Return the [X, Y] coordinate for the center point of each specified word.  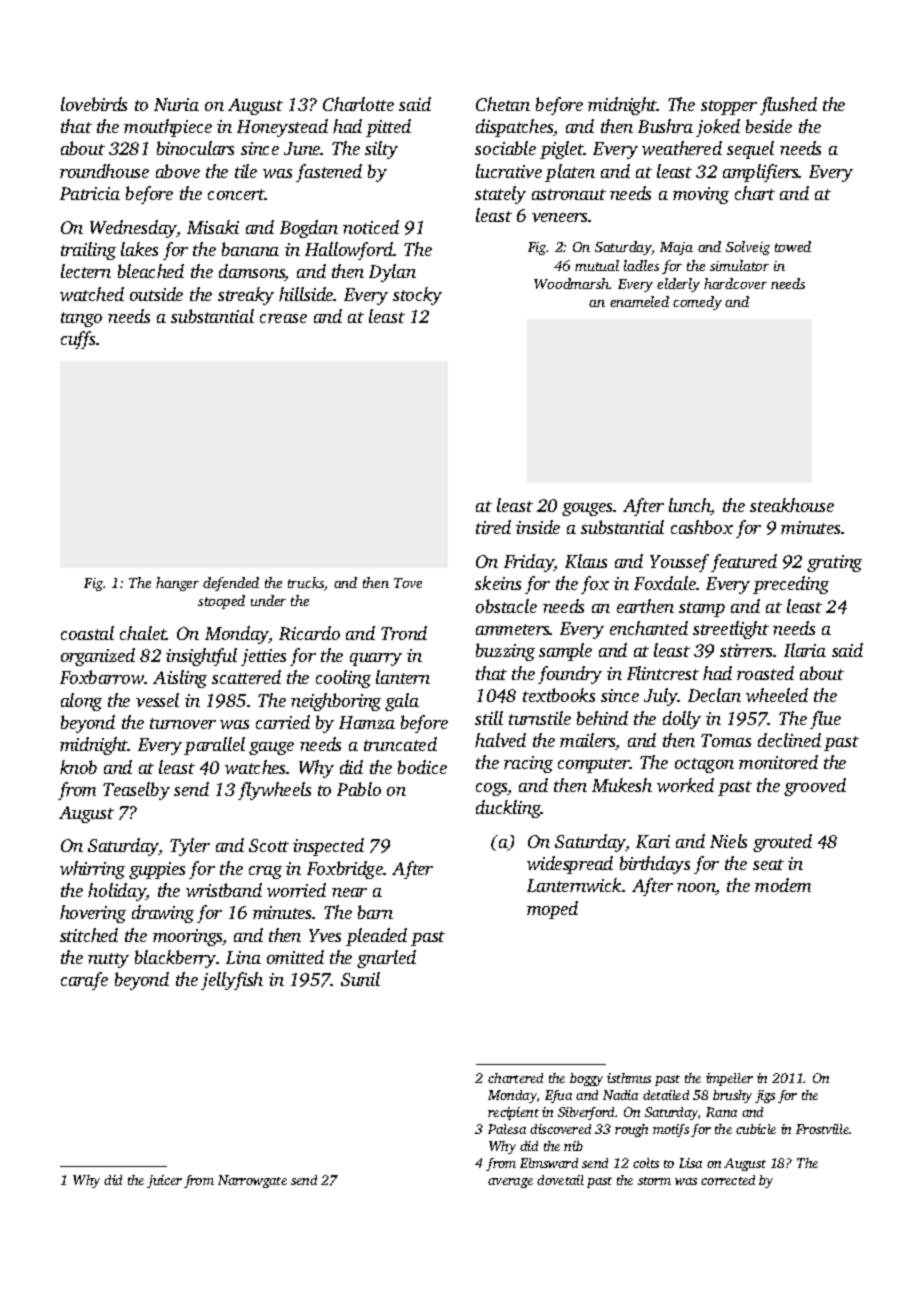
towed [793, 246]
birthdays [655, 865]
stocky [417, 296]
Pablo [359, 789]
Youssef [679, 563]
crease [283, 318]
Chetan [503, 104]
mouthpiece [168, 128]
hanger [177, 584]
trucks [306, 584]
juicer [164, 1181]
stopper [729, 107]
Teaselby [136, 791]
